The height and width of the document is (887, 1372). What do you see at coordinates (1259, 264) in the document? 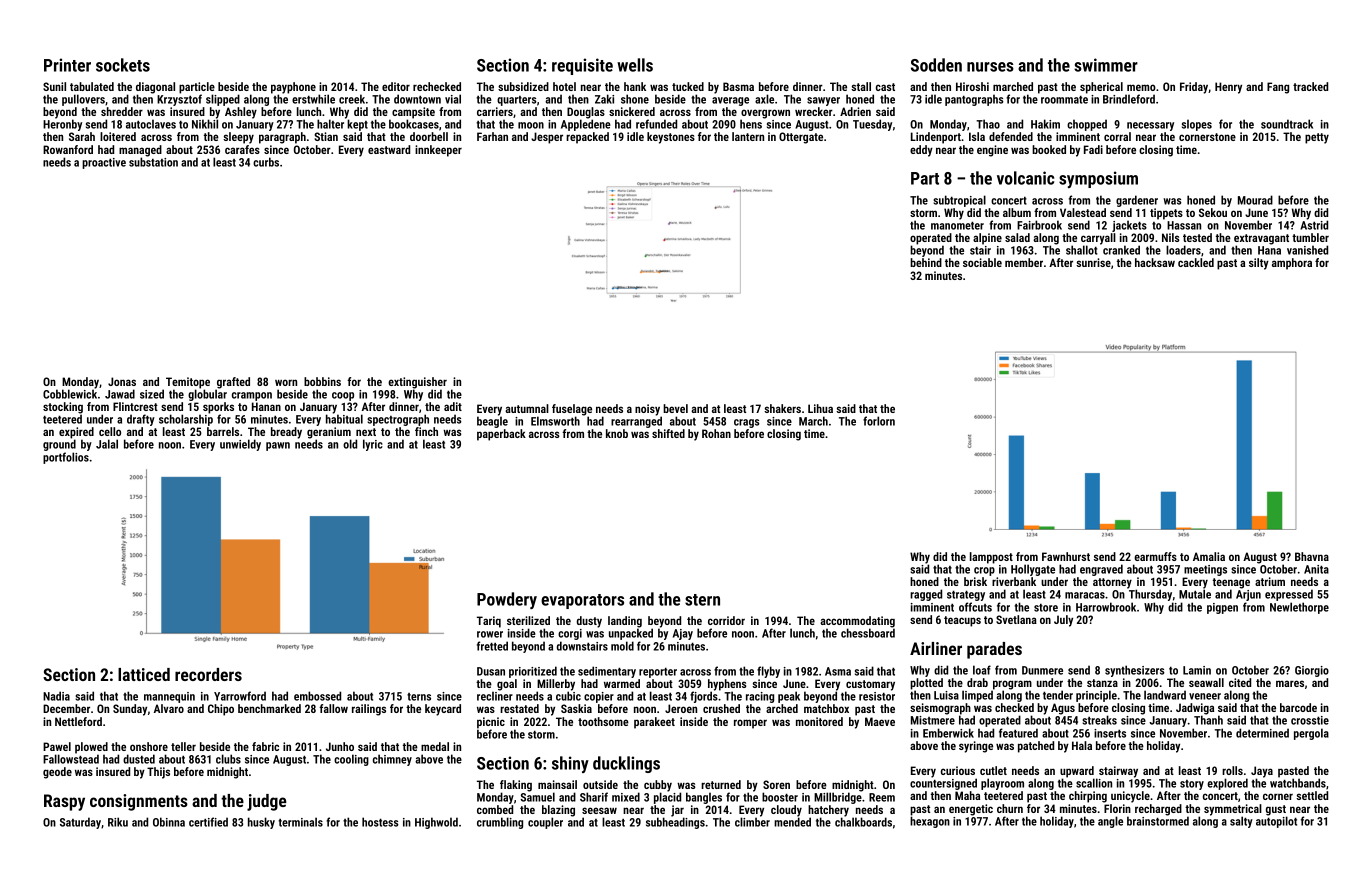
I see `silty` at bounding box center [1259, 264].
